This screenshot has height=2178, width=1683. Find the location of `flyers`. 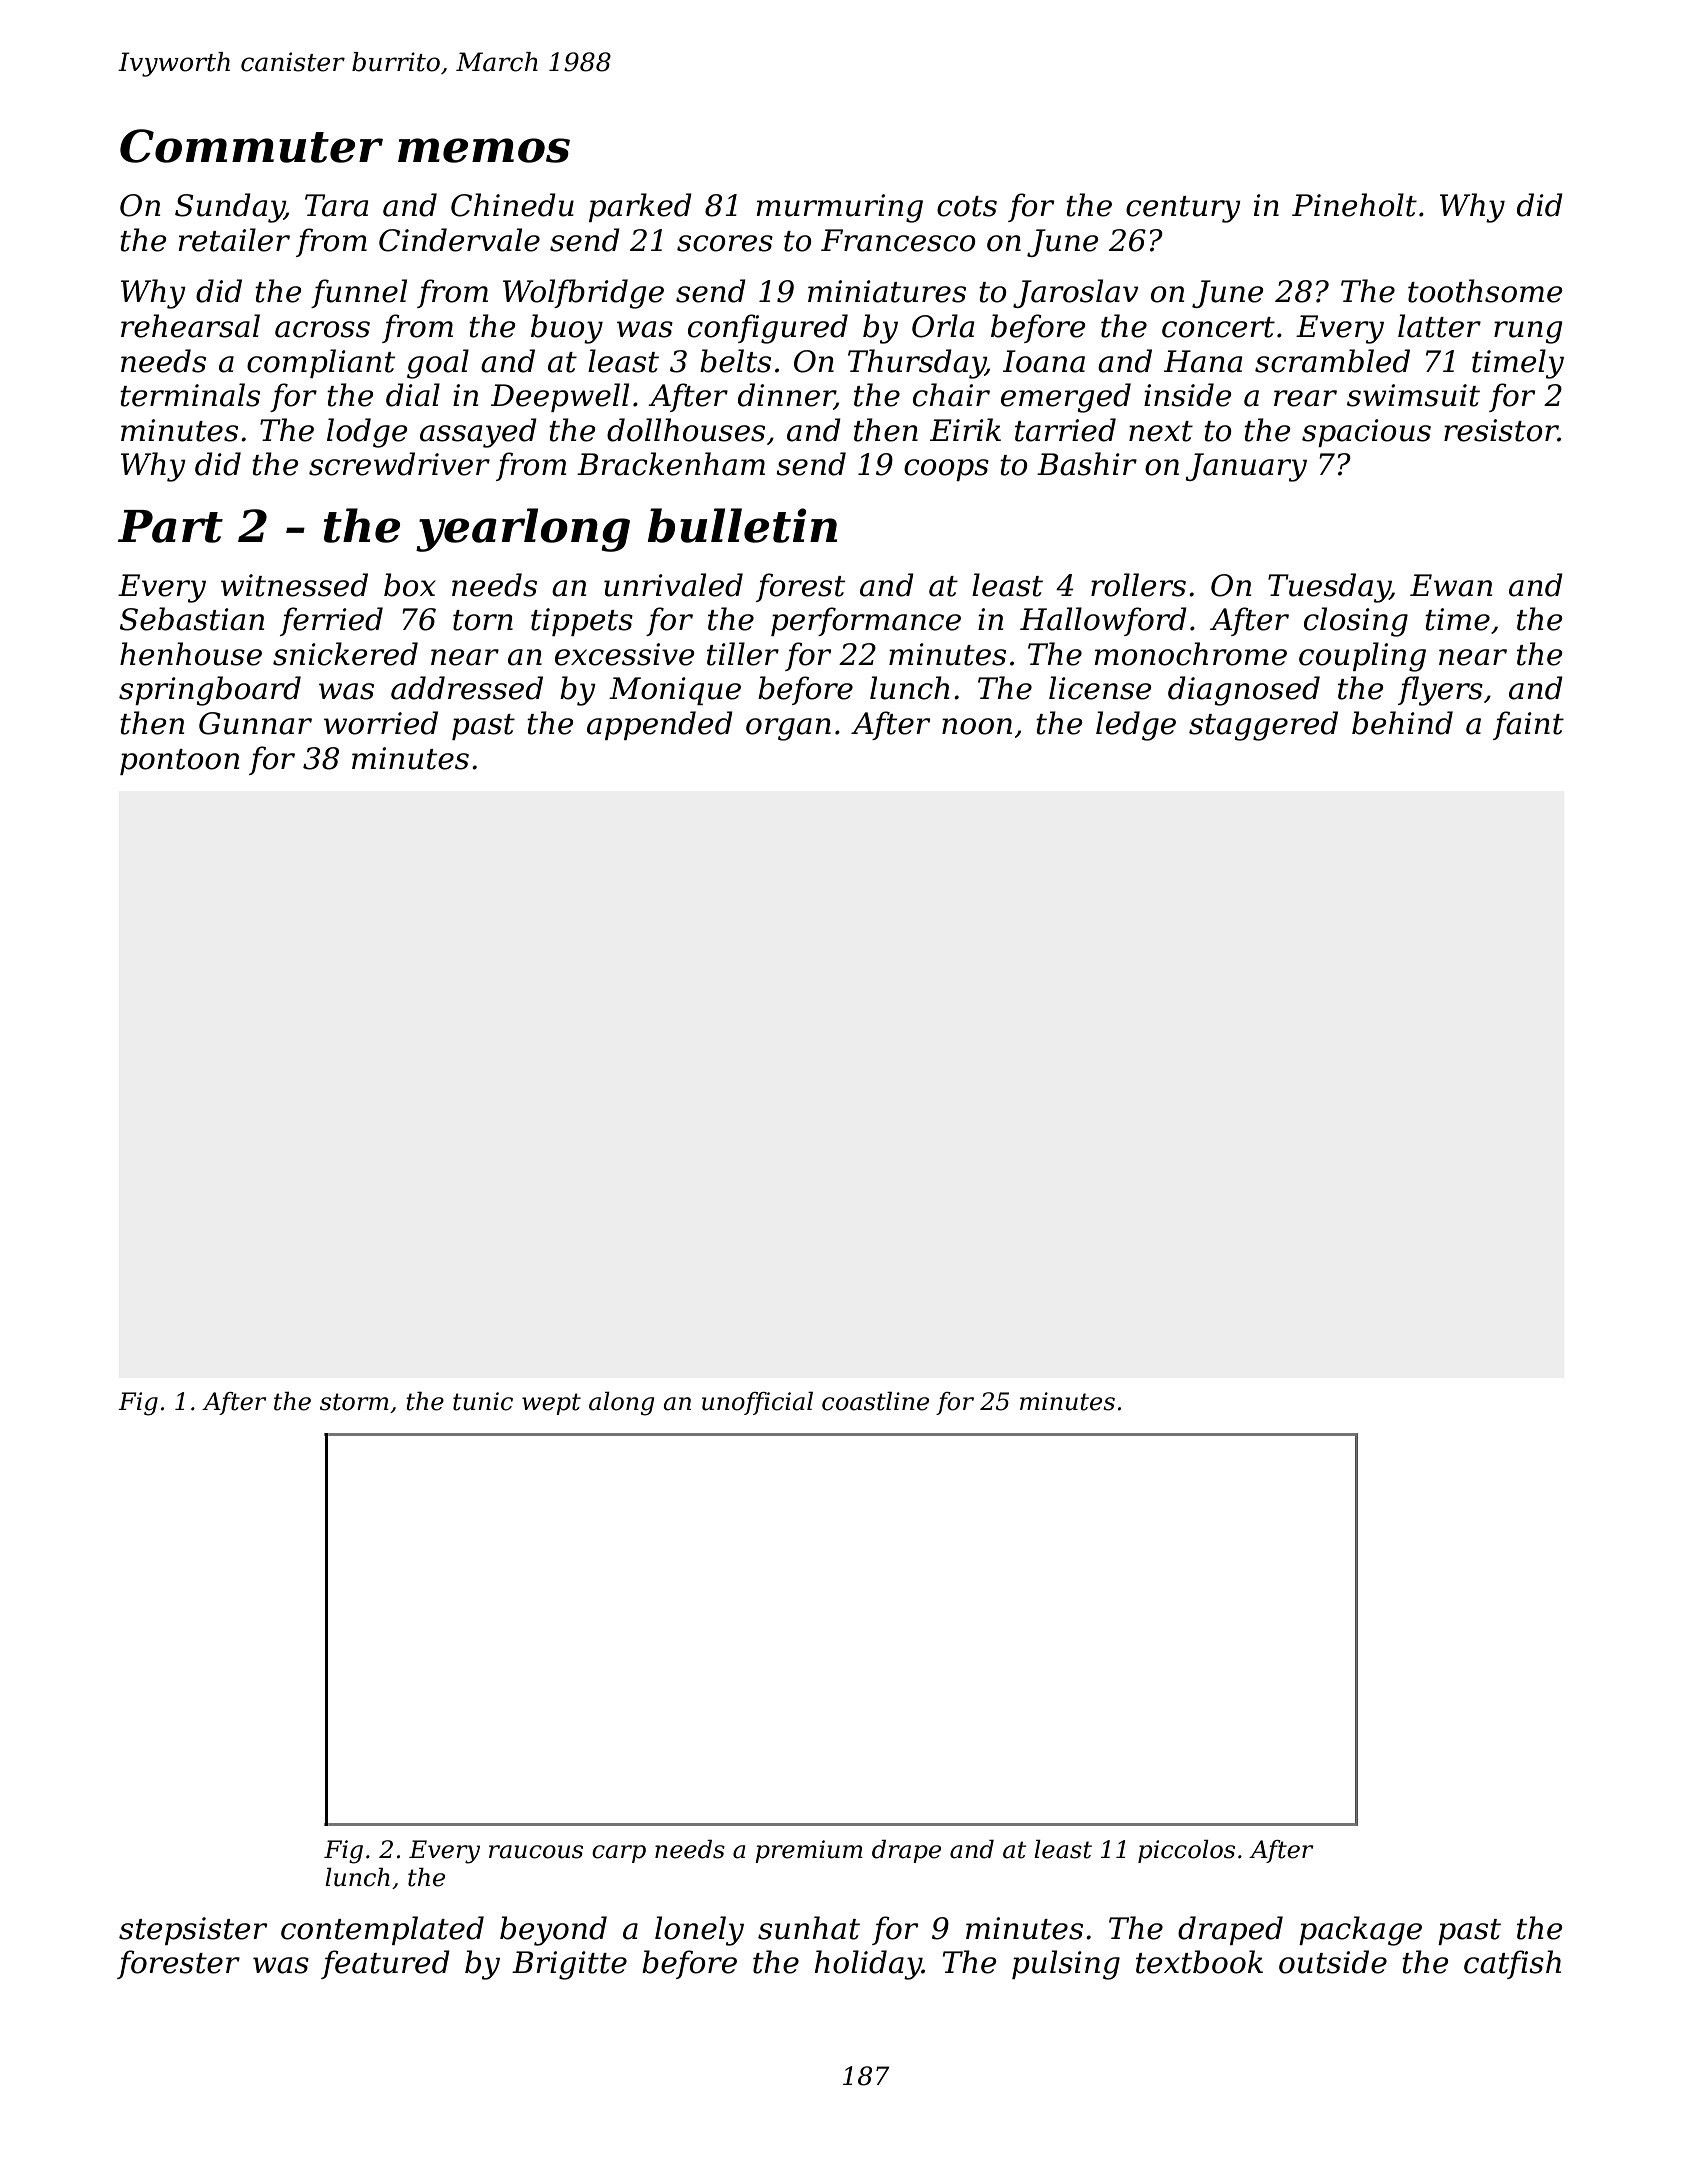

flyers is located at coordinates (1440, 691).
